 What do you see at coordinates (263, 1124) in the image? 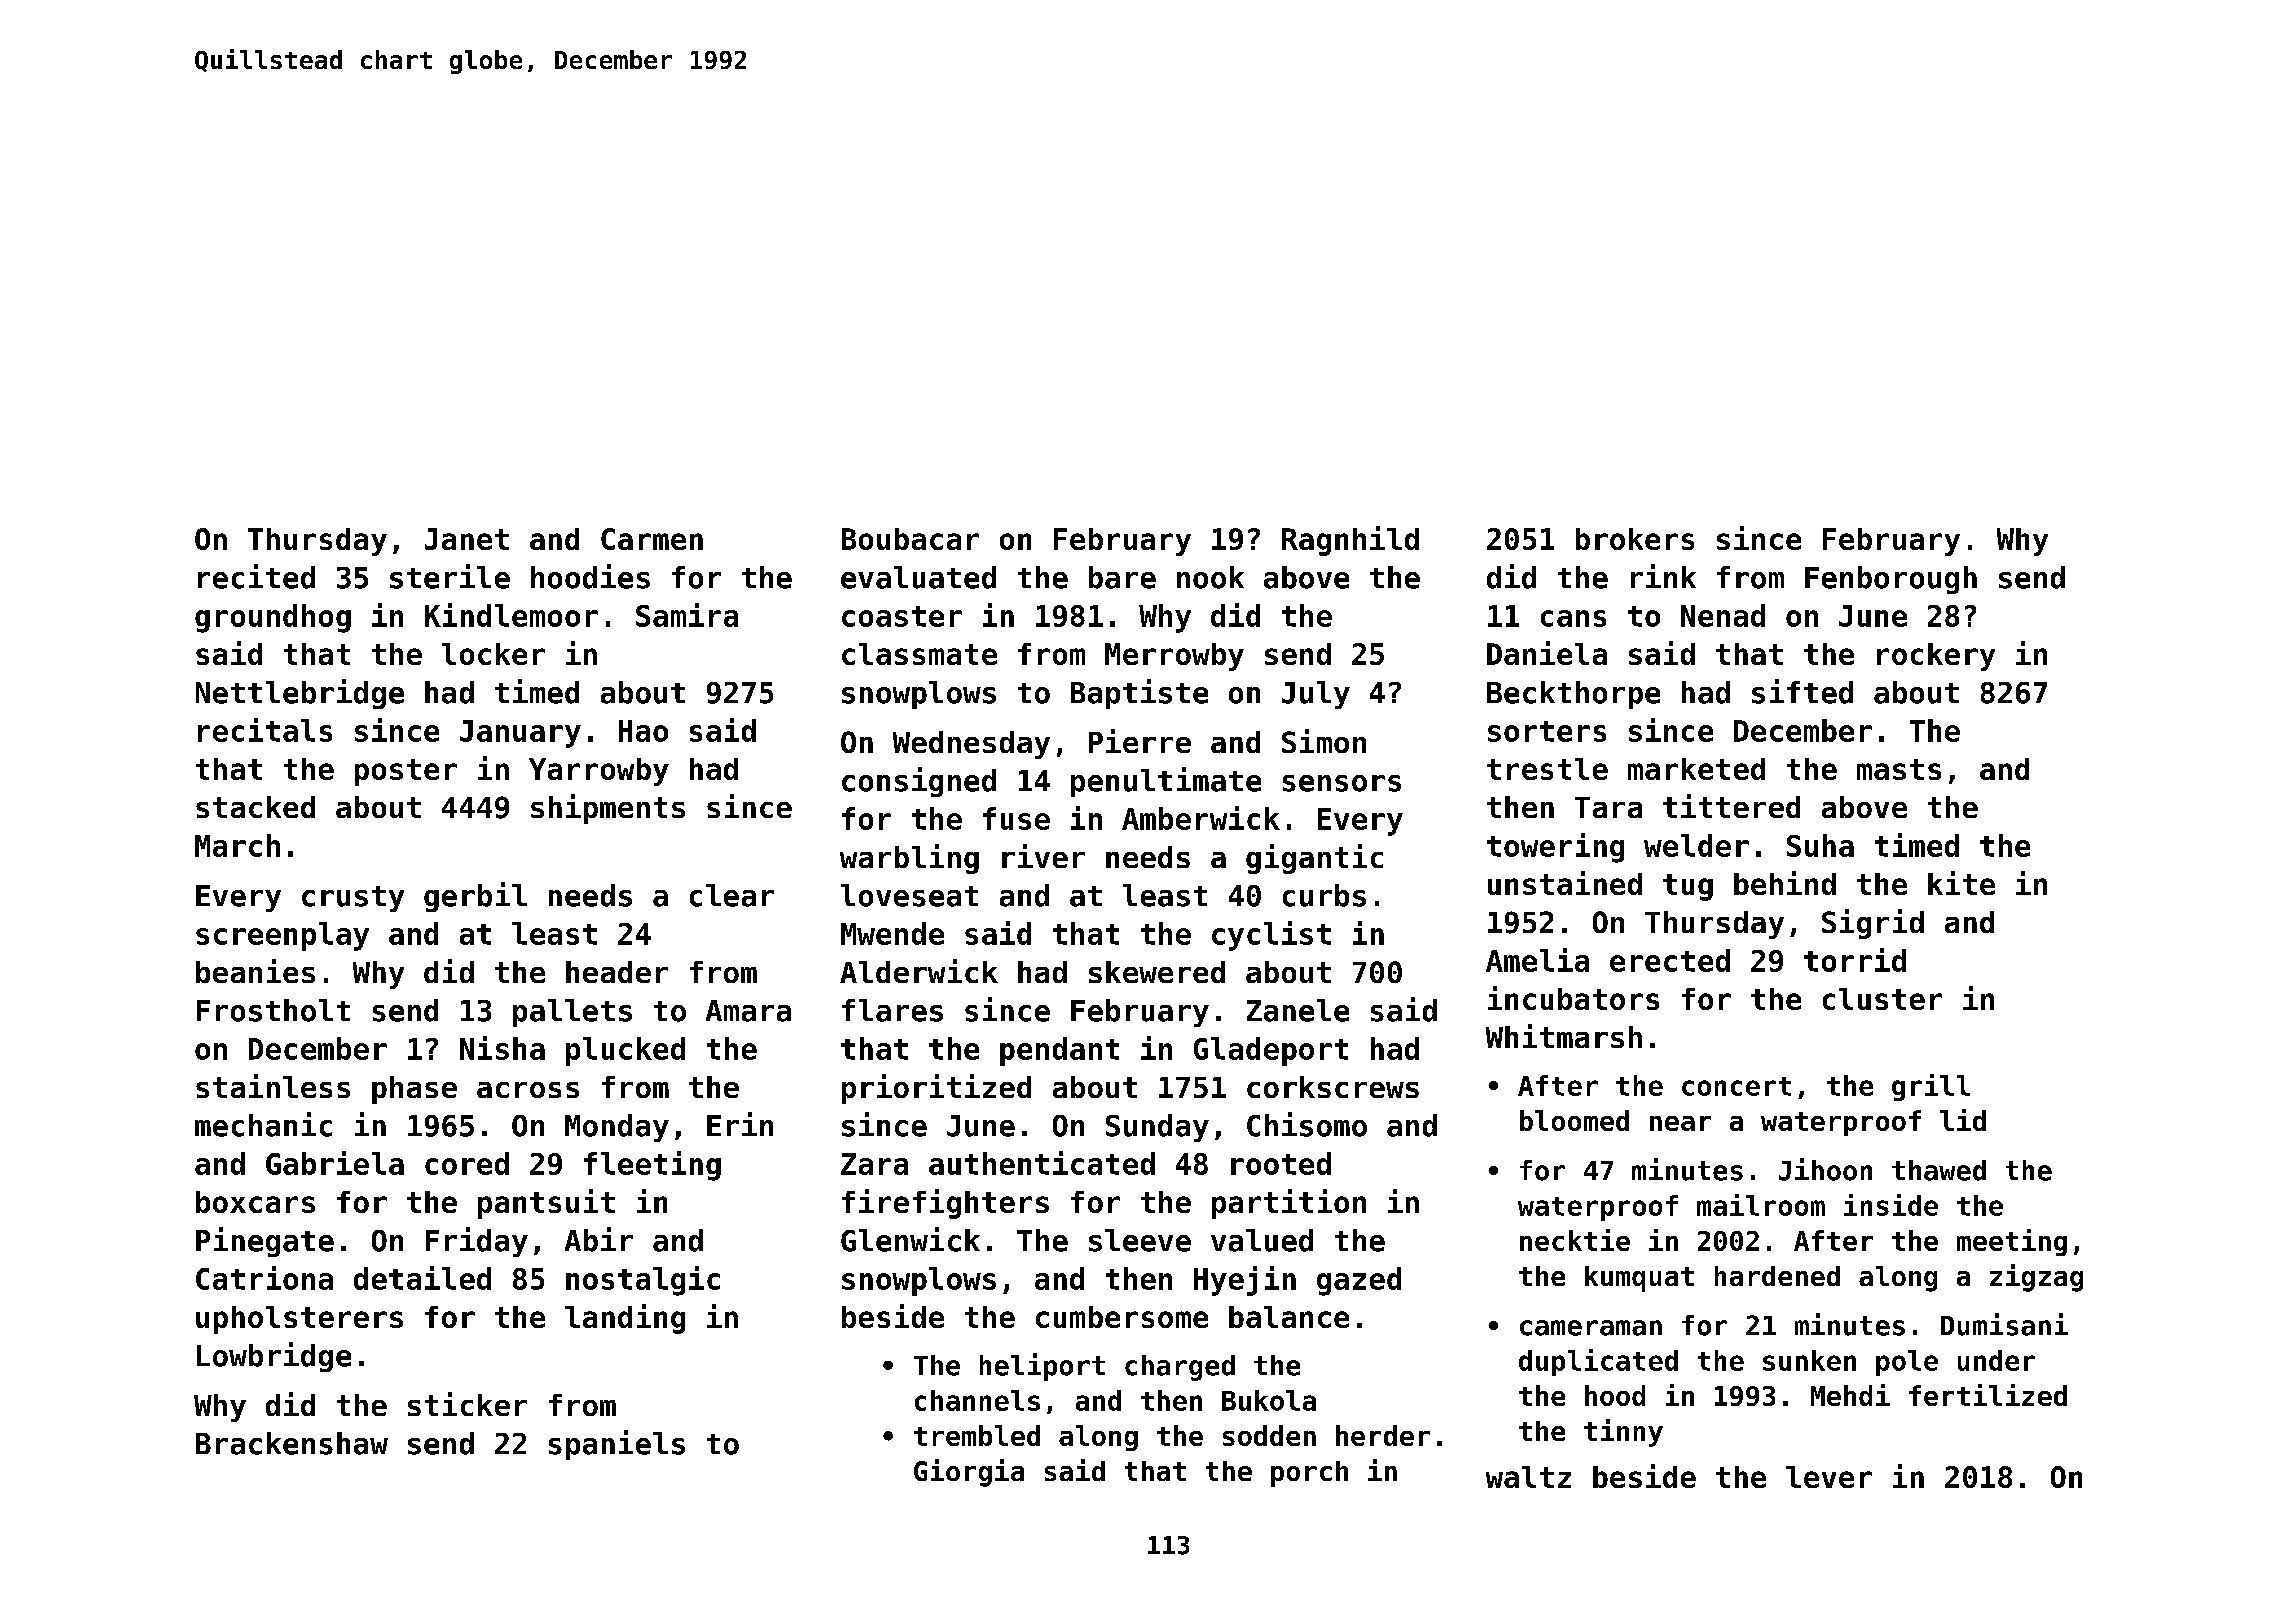
I see `mechanic` at bounding box center [263, 1124].
